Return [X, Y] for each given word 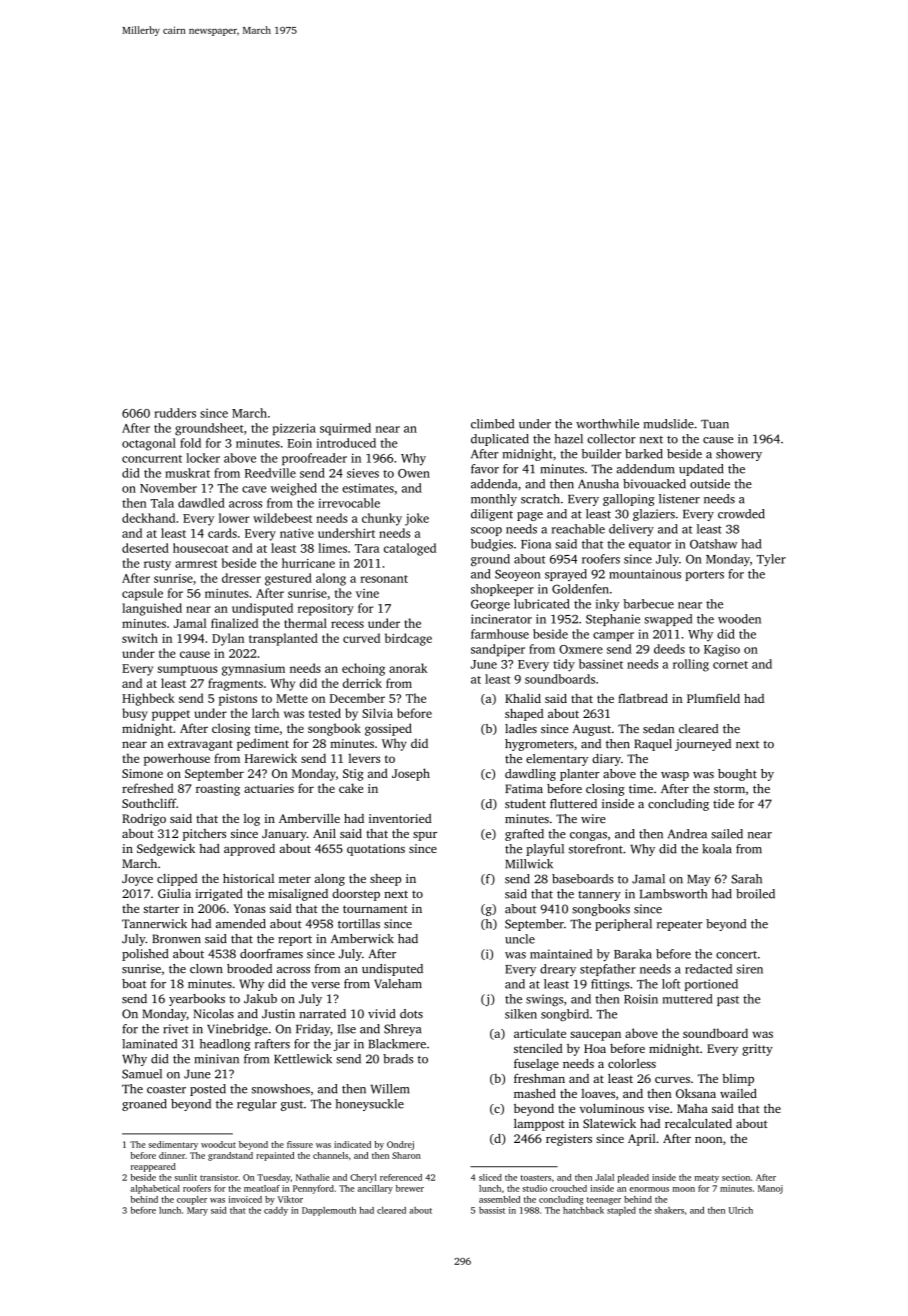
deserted [145, 548]
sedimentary [173, 1145]
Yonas [249, 908]
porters [705, 576]
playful [545, 850]
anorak [408, 668]
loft [671, 984]
